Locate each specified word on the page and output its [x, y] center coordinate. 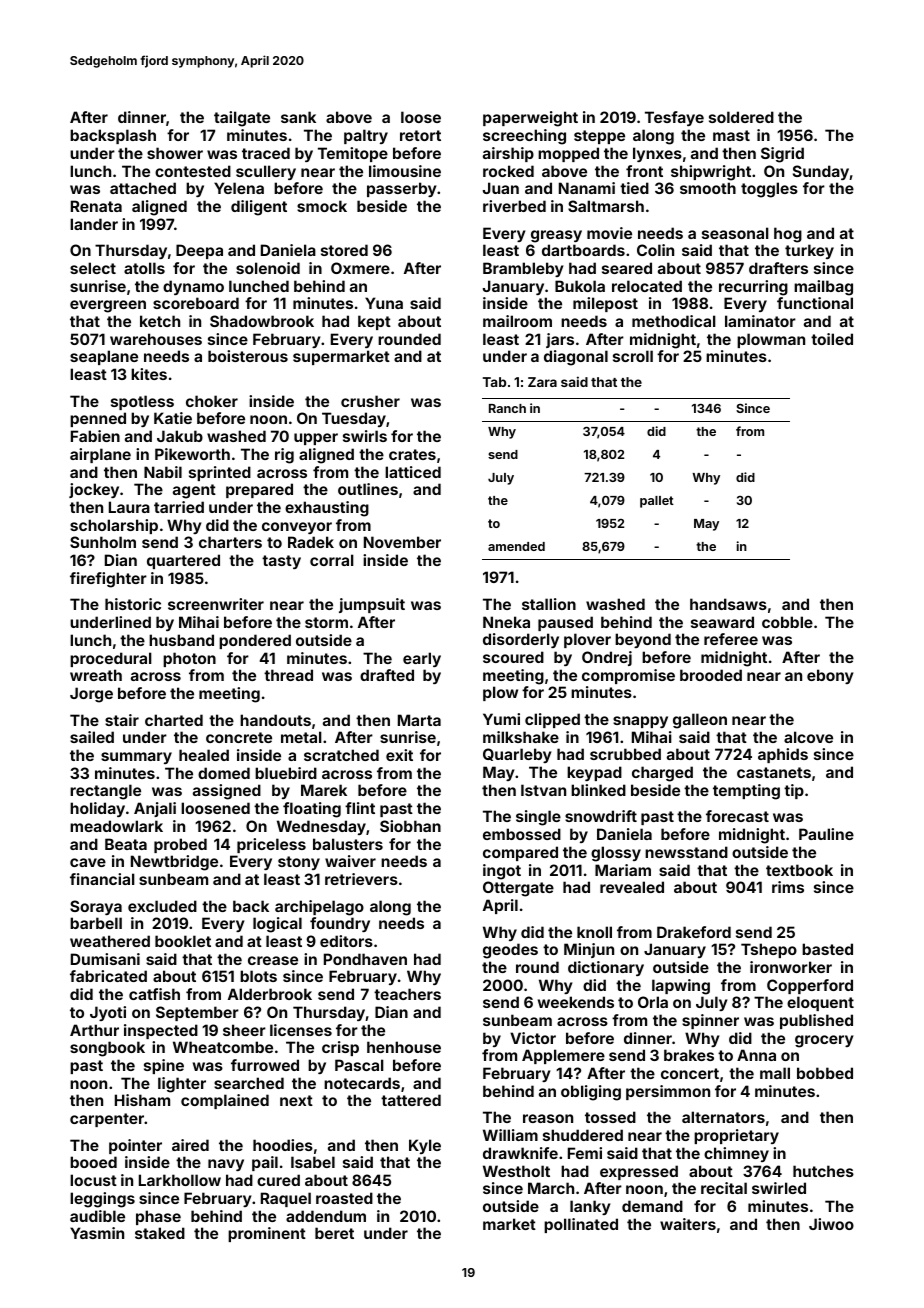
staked [160, 1233]
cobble [787, 622]
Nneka [506, 622]
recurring [753, 288]
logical [277, 925]
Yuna [384, 303]
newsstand [686, 852]
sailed [92, 737]
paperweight [530, 119]
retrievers [361, 879]
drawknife [520, 1153]
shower [175, 153]
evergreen [108, 306]
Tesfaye [674, 118]
